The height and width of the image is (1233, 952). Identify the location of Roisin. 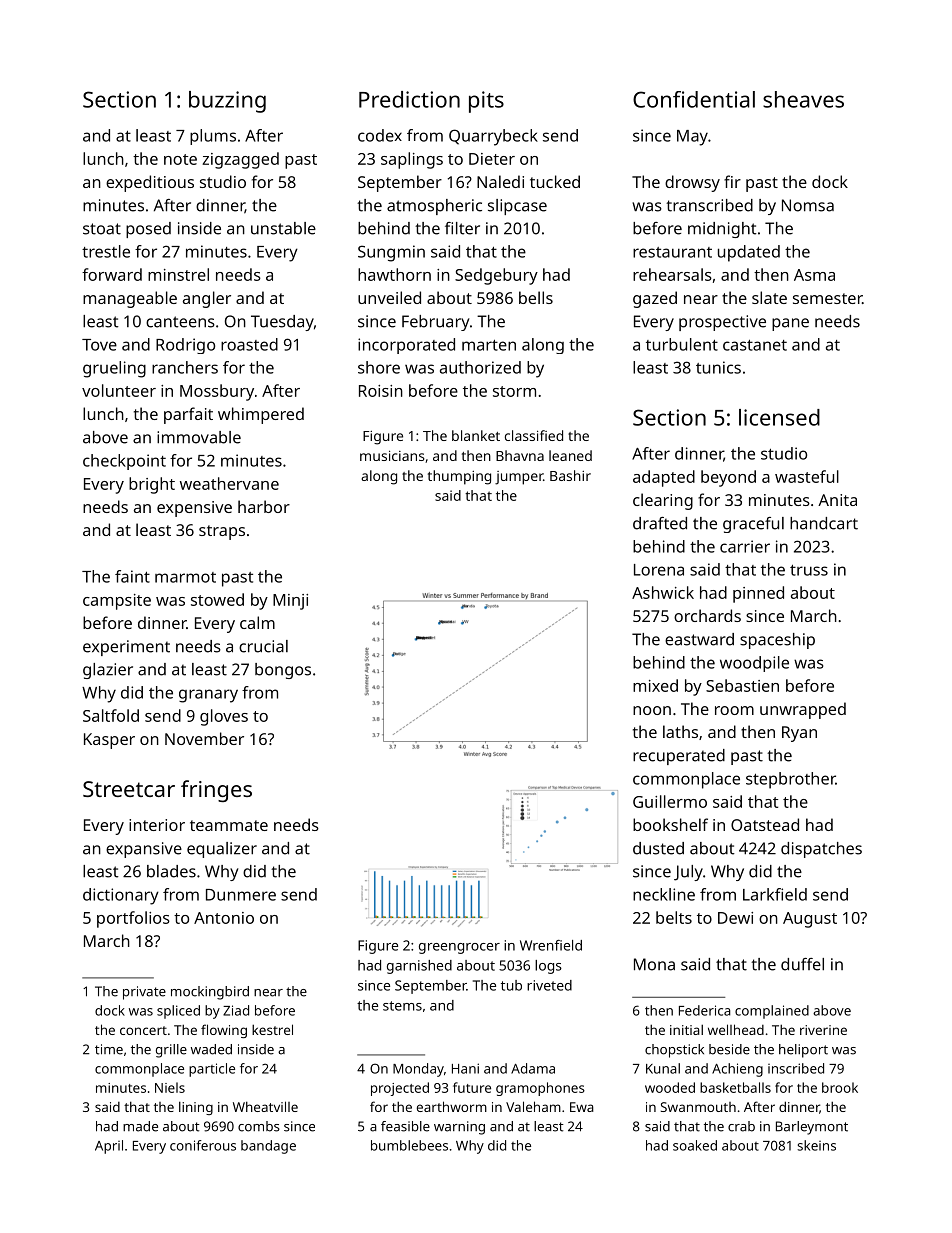
(381, 391).
